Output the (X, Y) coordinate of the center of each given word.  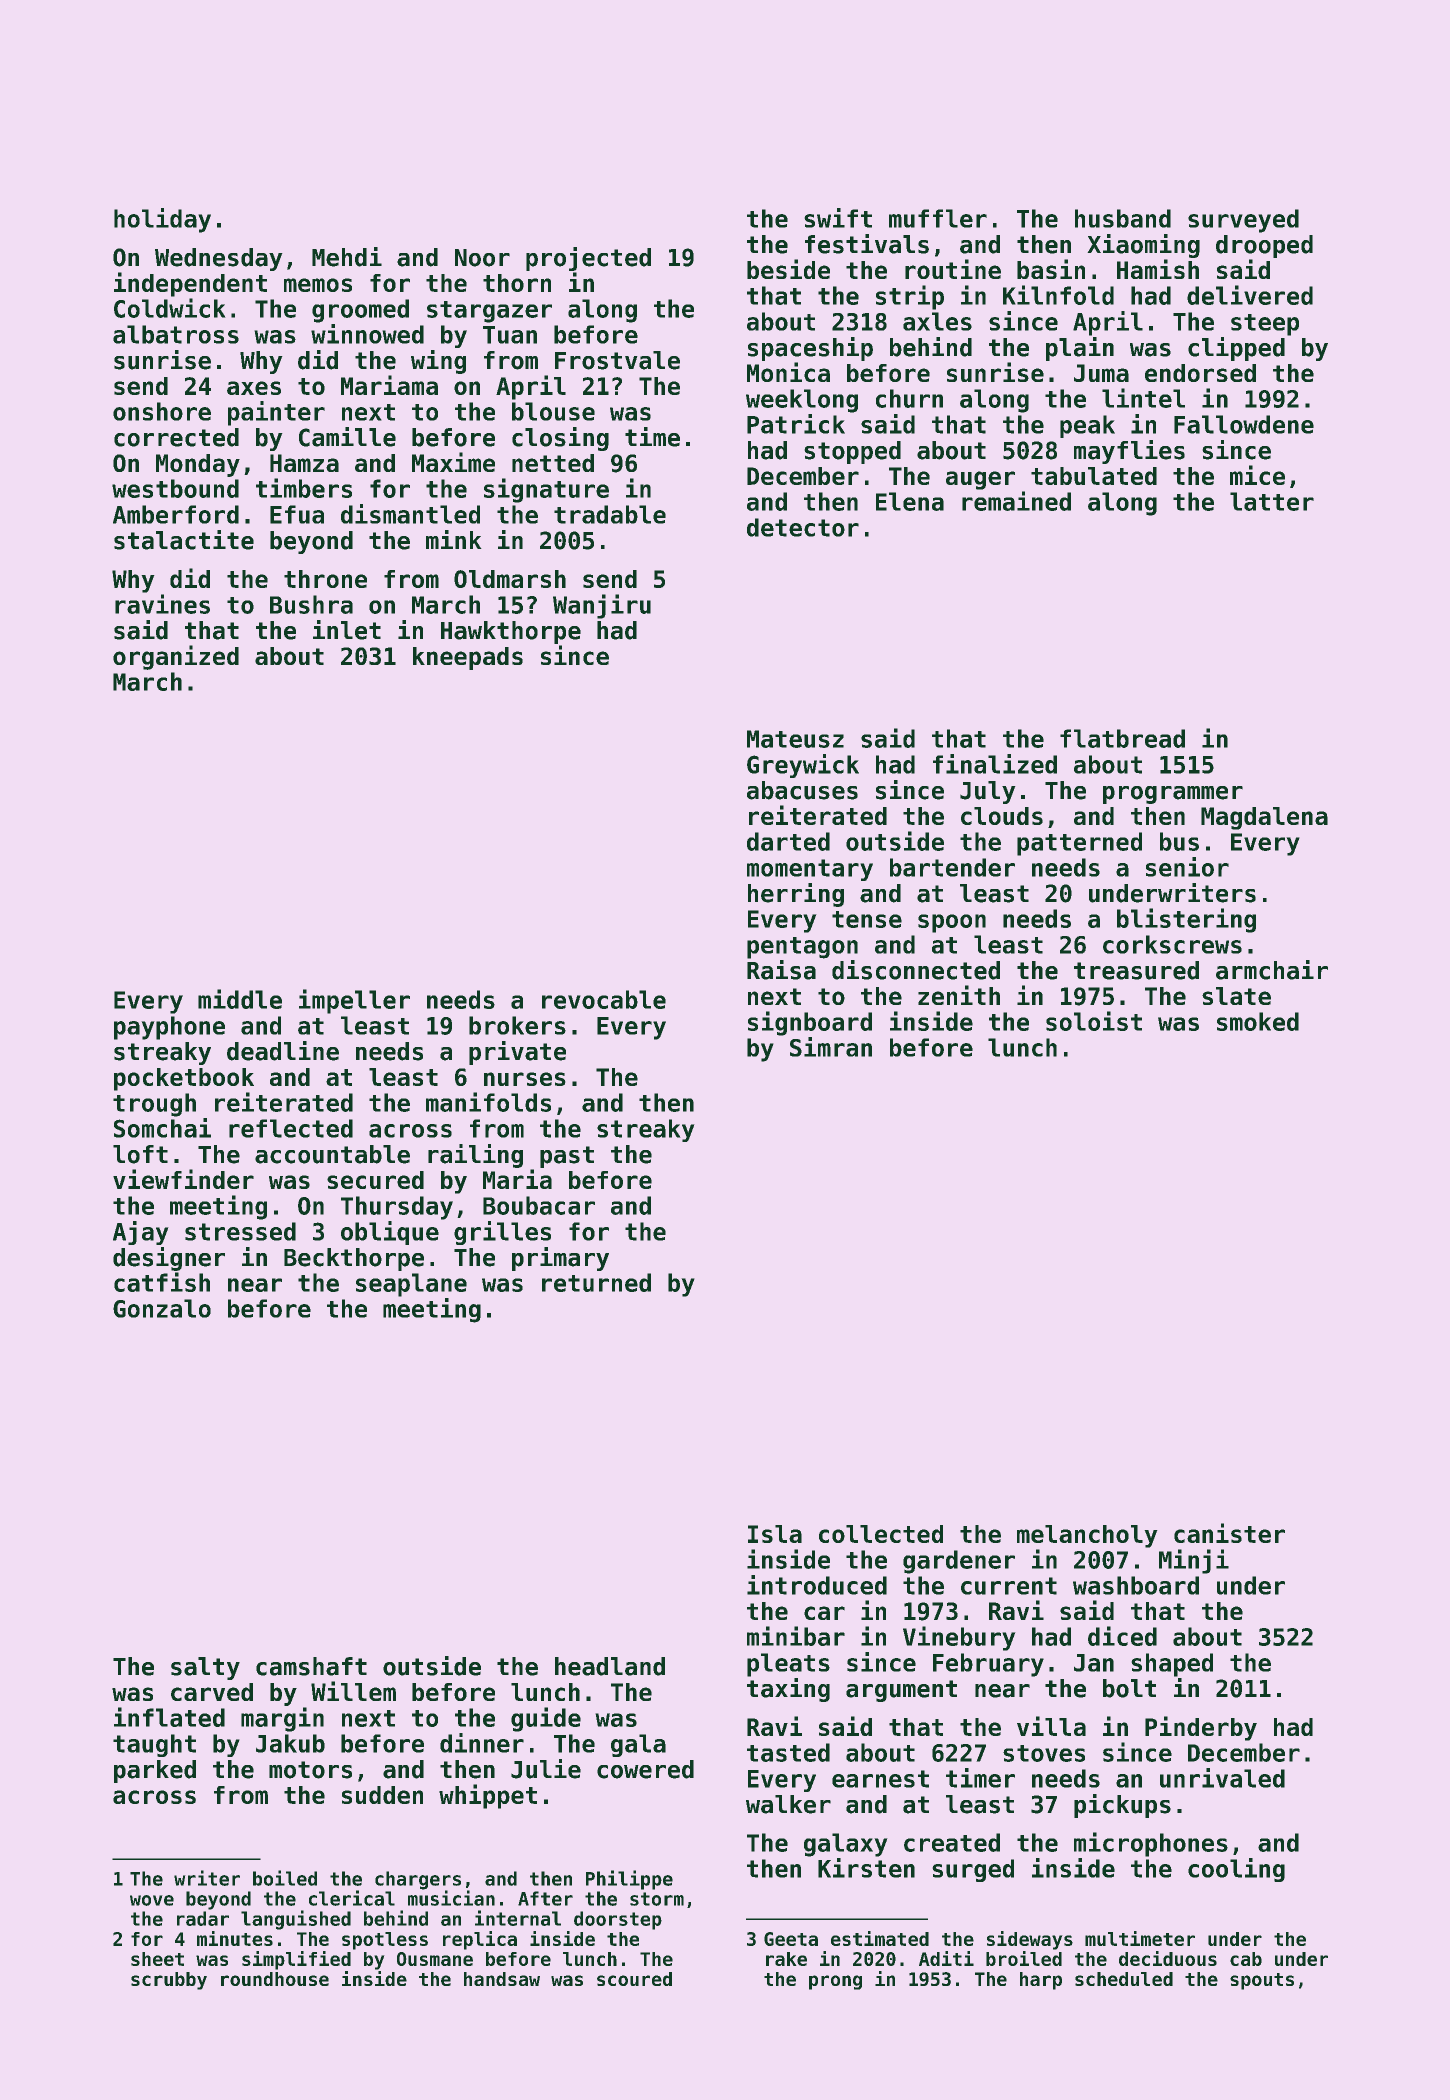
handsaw (502, 1979)
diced (1122, 1636)
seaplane (411, 1285)
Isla (775, 1534)
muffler (938, 218)
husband (1123, 218)
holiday (162, 220)
